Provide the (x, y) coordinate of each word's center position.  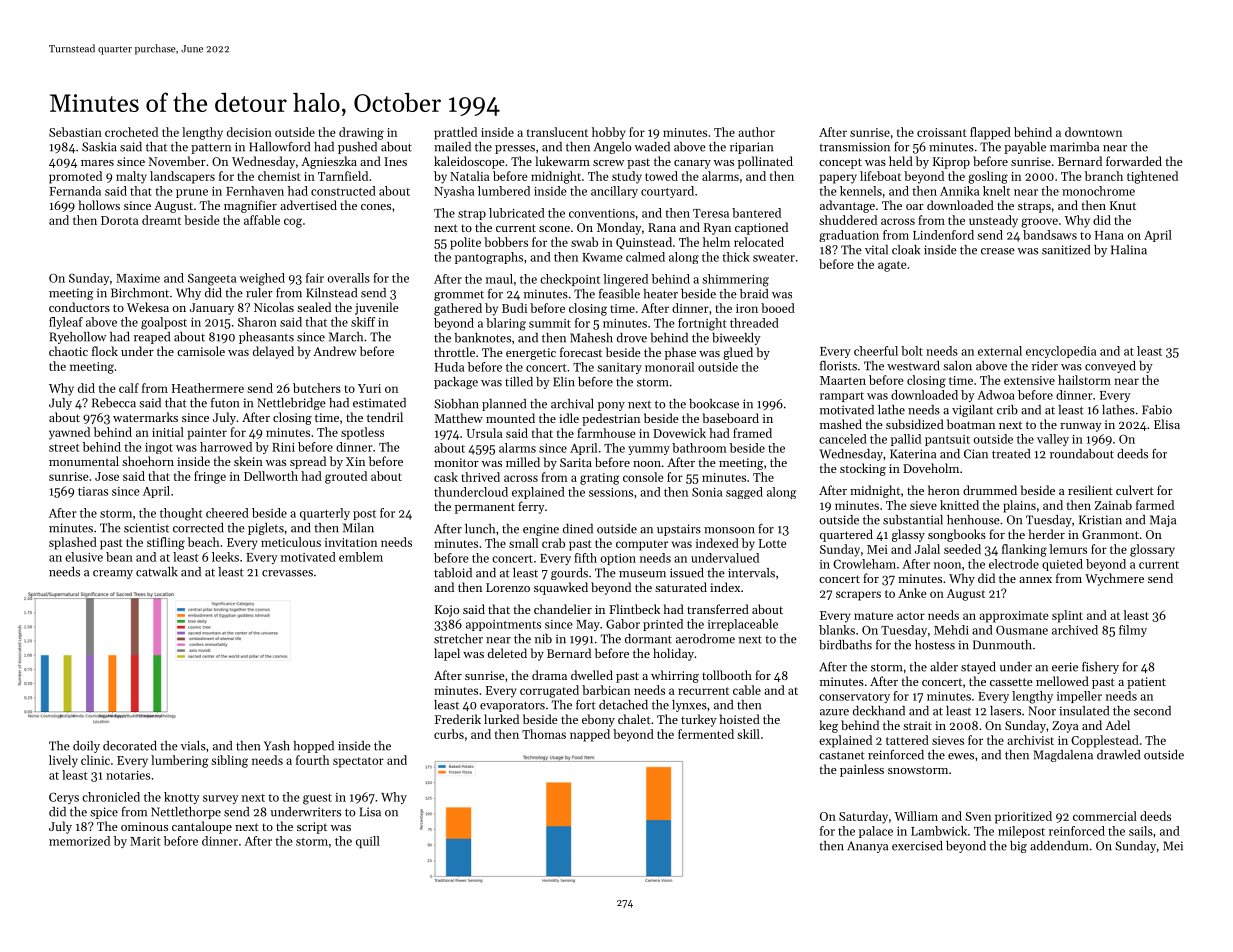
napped (590, 735)
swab (584, 242)
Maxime (138, 278)
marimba (1074, 147)
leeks (225, 557)
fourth (312, 760)
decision (249, 132)
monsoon (729, 530)
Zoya (1065, 727)
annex (1035, 580)
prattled (455, 133)
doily (86, 747)
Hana (1109, 235)
